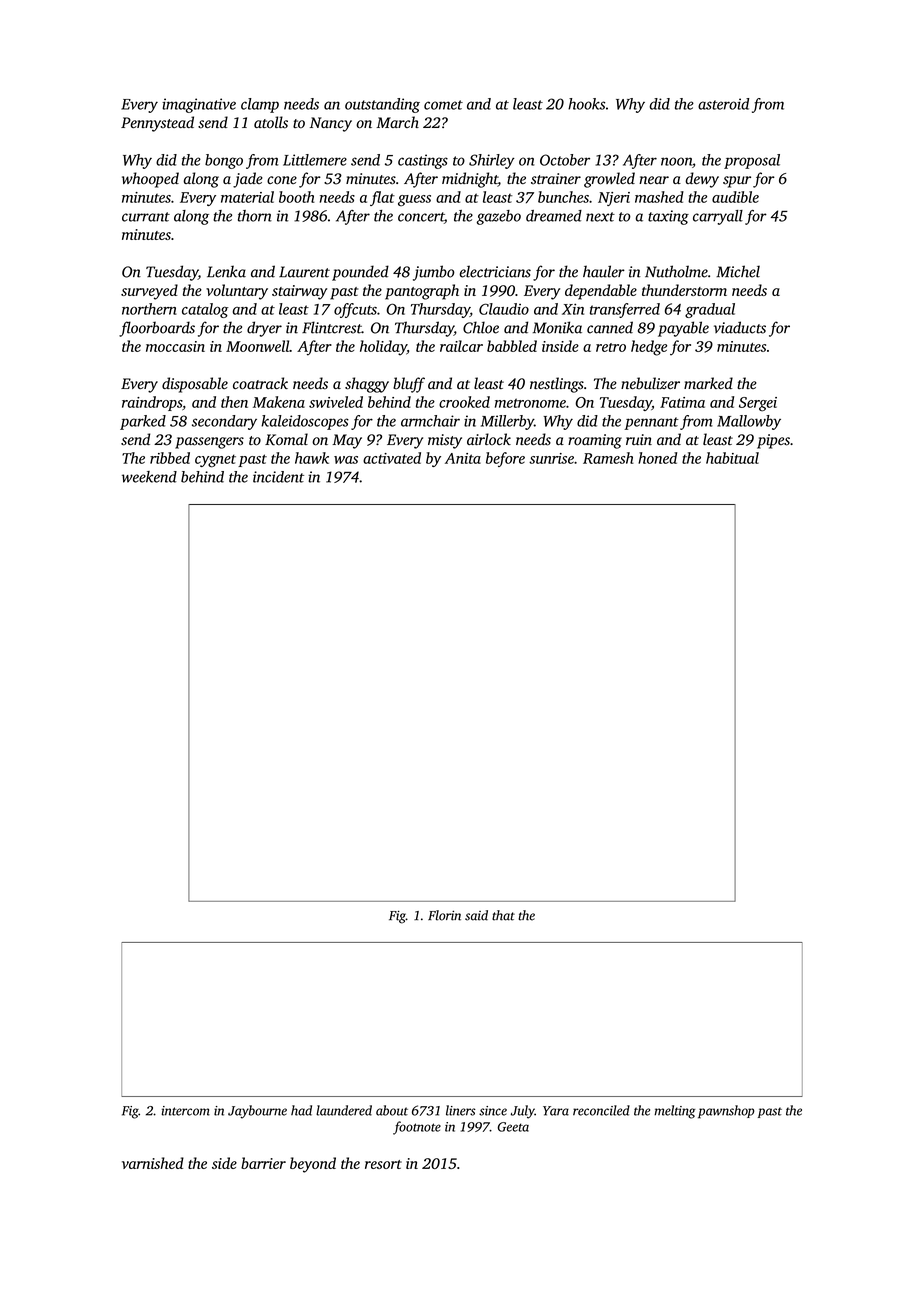  What do you see at coordinates (503, 915) in the screenshot?
I see `that` at bounding box center [503, 915].
